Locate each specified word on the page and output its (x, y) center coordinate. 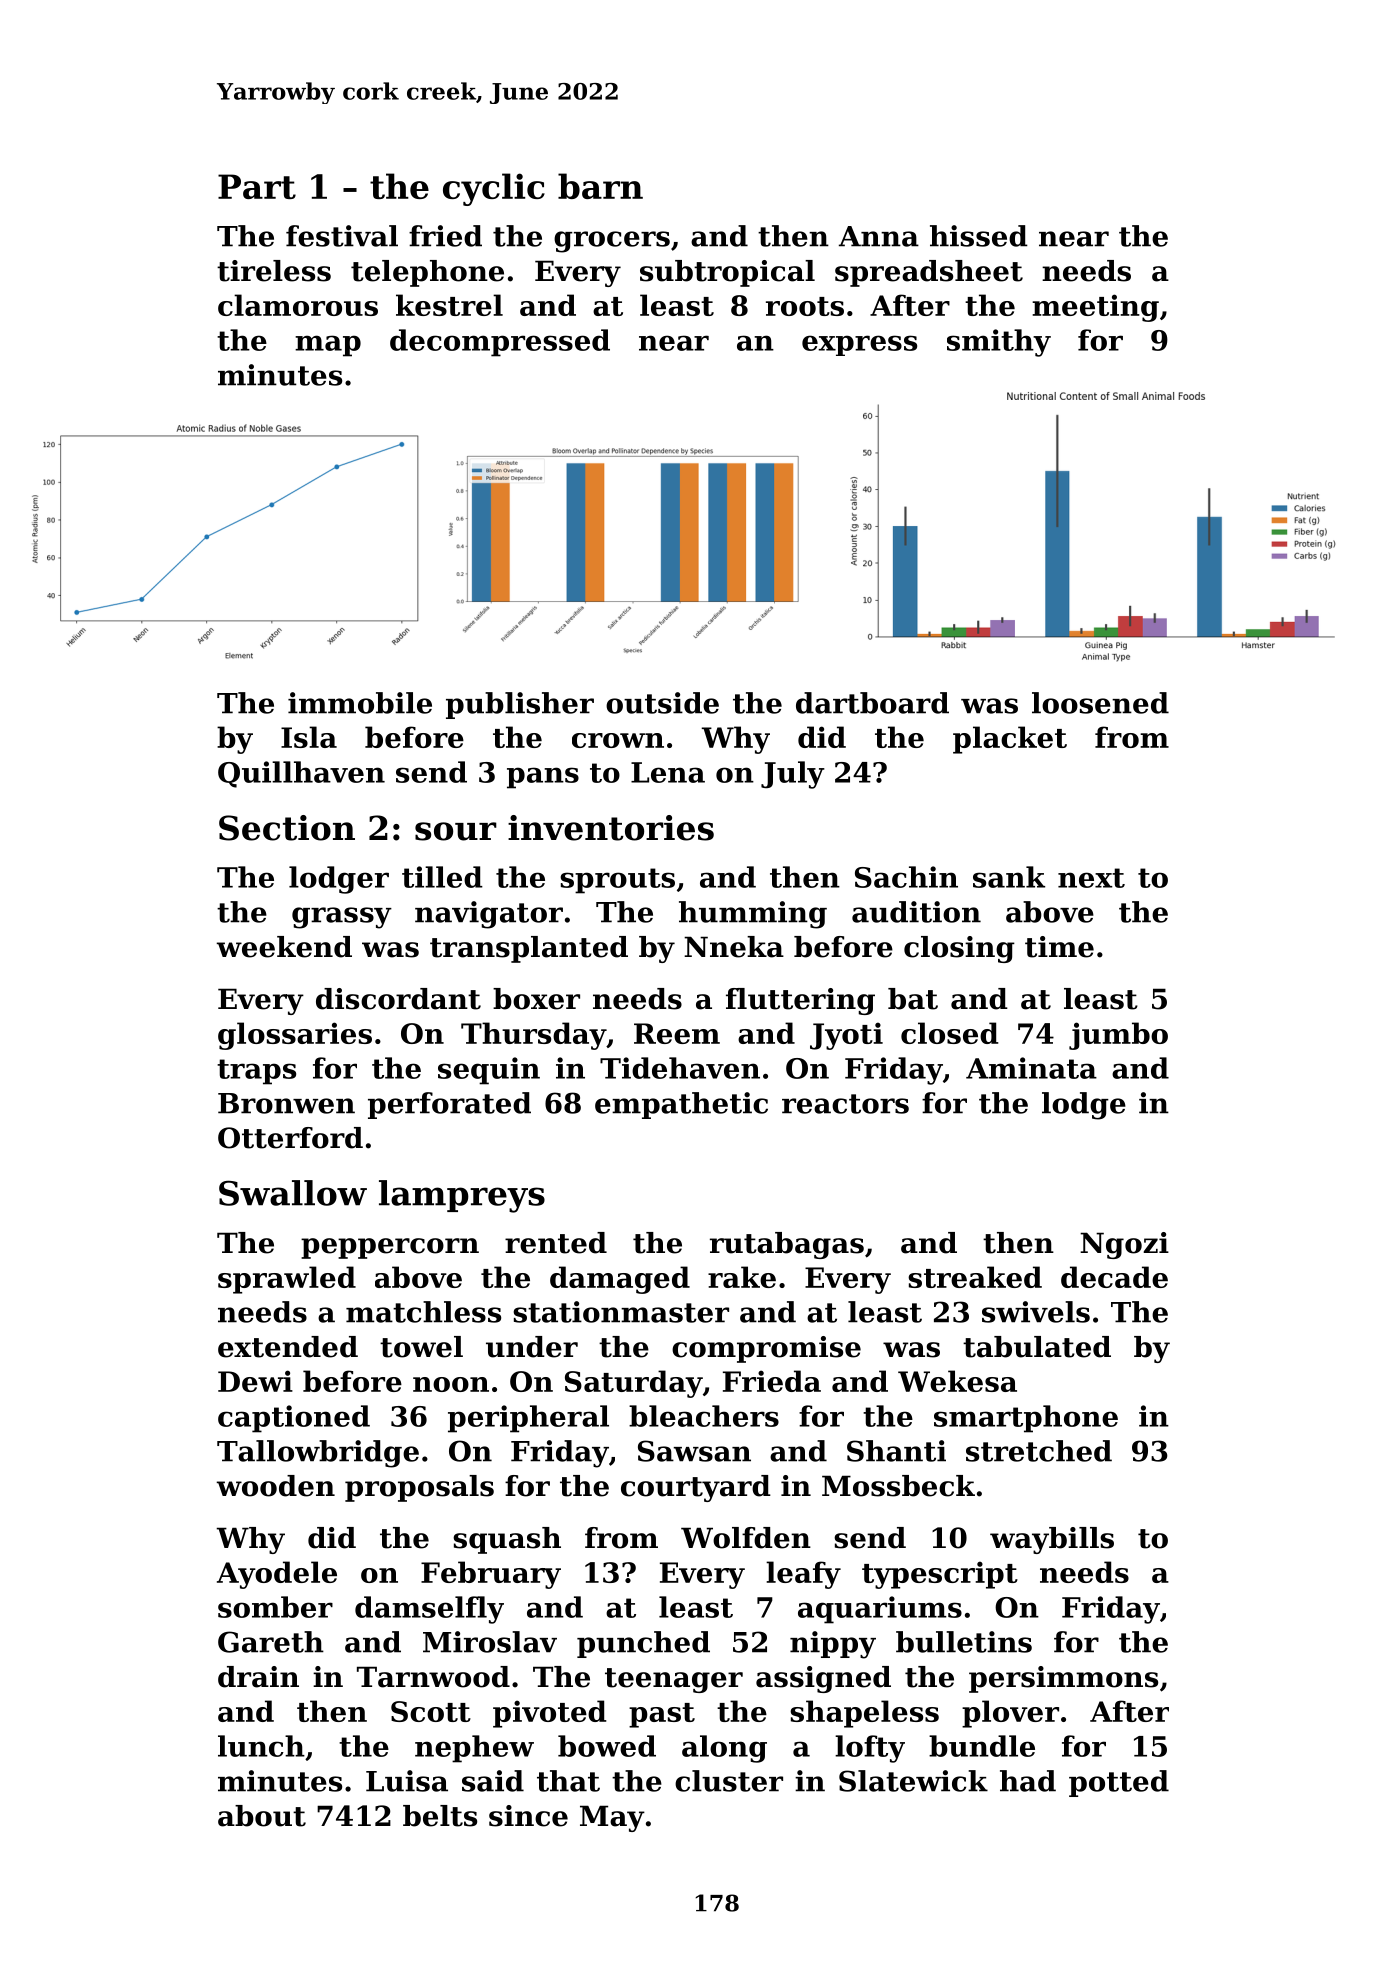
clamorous (298, 305)
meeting (1095, 308)
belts (440, 1816)
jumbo (1118, 1036)
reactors (845, 1104)
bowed (607, 1746)
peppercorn (390, 1248)
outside (662, 703)
